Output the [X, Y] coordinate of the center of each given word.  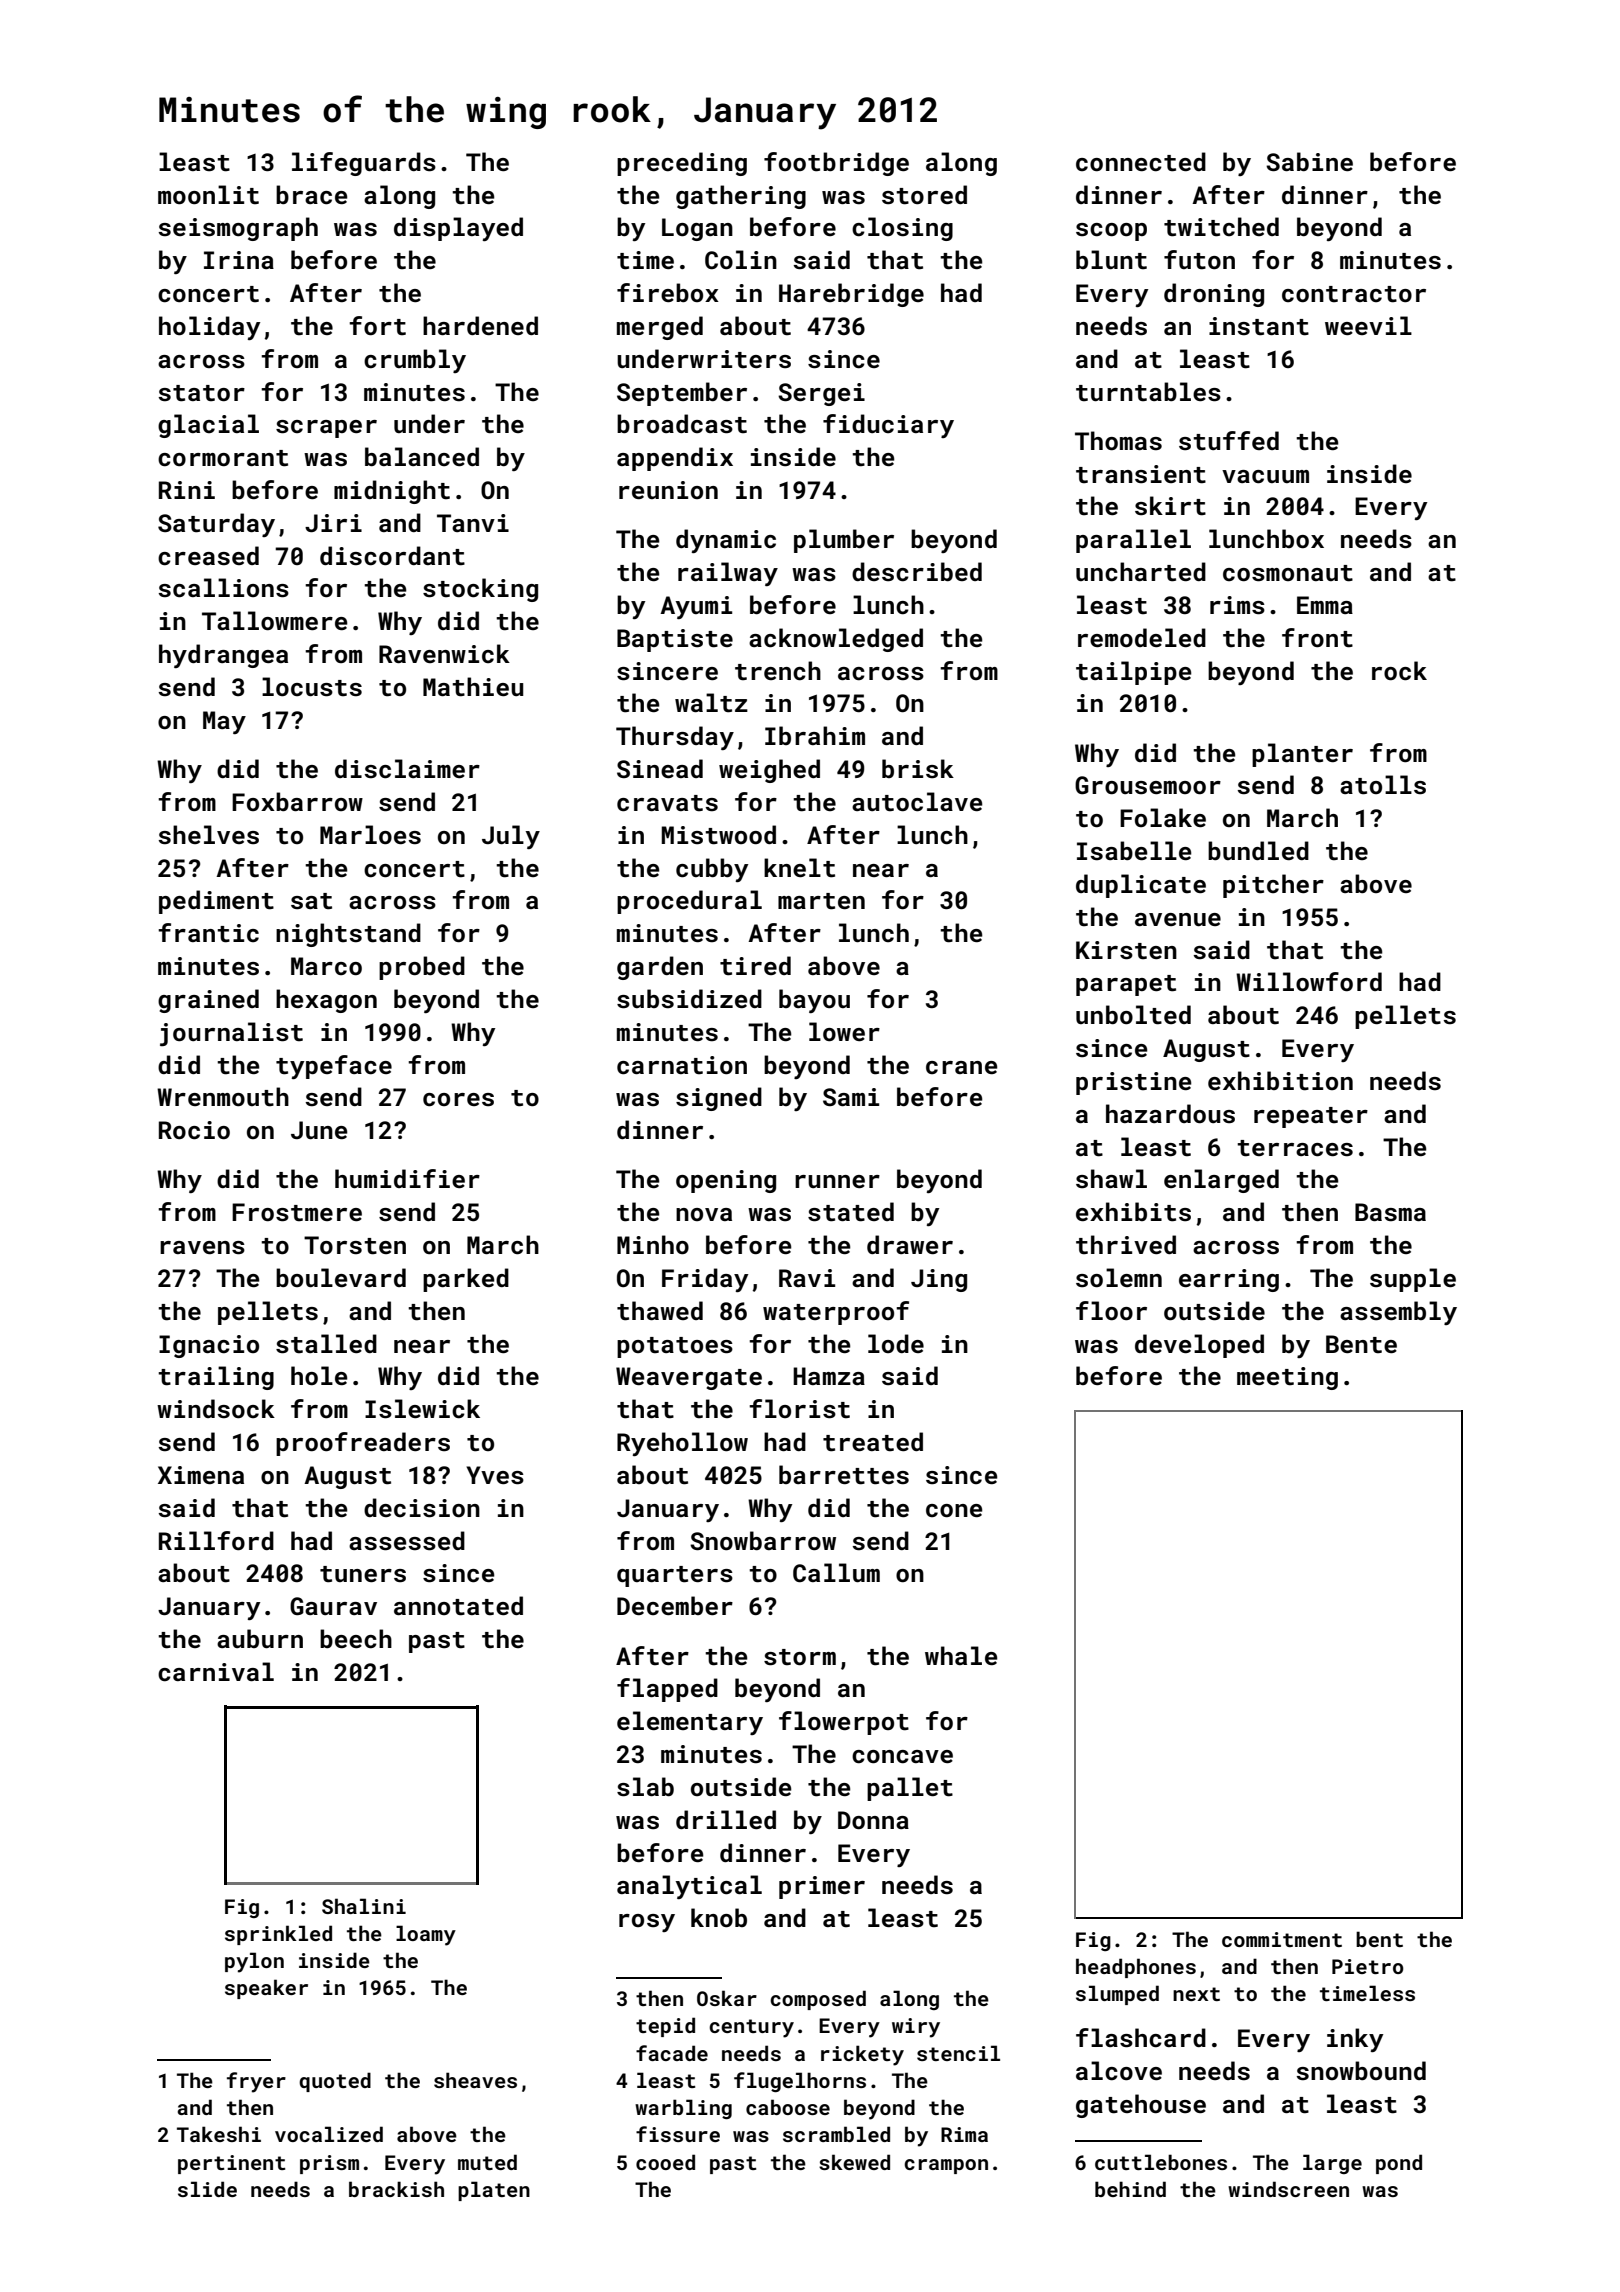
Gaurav [333, 1606]
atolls [1383, 785]
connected [1141, 162]
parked [466, 1280]
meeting [1287, 1378]
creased [208, 556]
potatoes [675, 1347]
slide [207, 2189]
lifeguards [364, 164]
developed [1199, 1346]
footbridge [836, 164]
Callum [836, 1573]
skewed [854, 2162]
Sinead [660, 768]
